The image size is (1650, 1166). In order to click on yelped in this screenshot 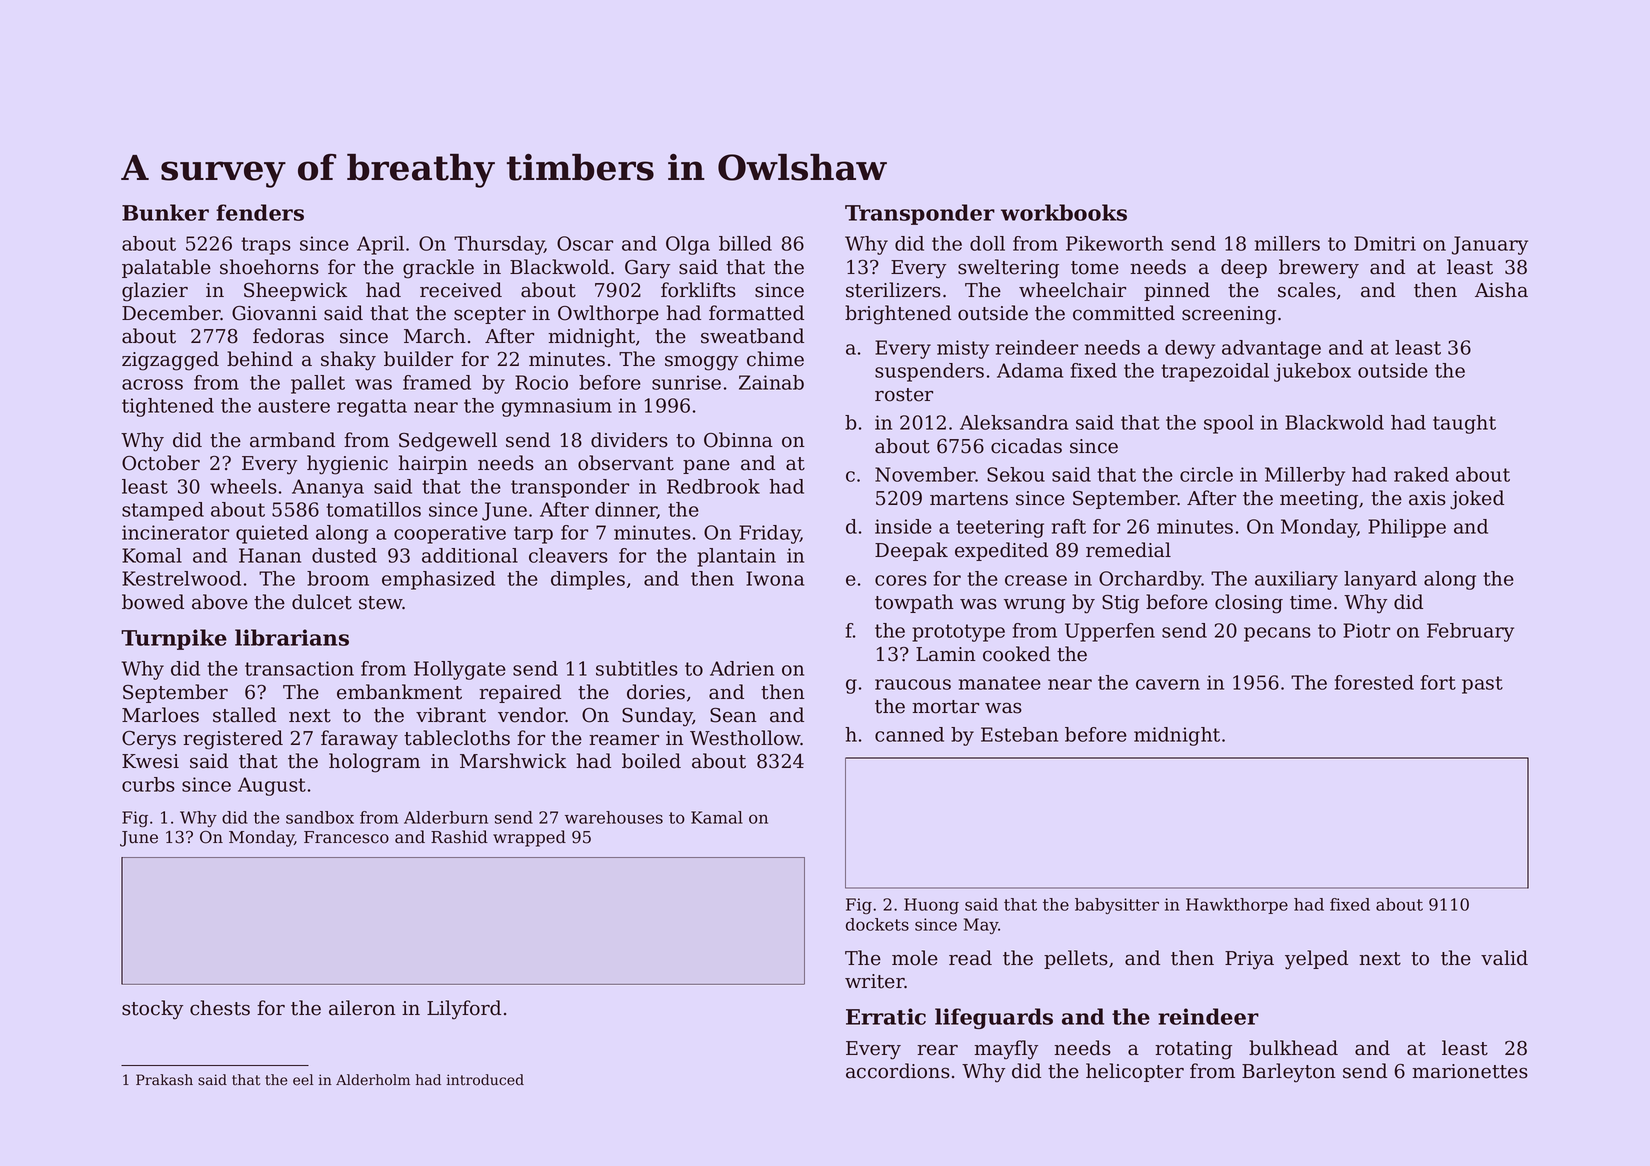, I will do `click(1316, 960)`.
